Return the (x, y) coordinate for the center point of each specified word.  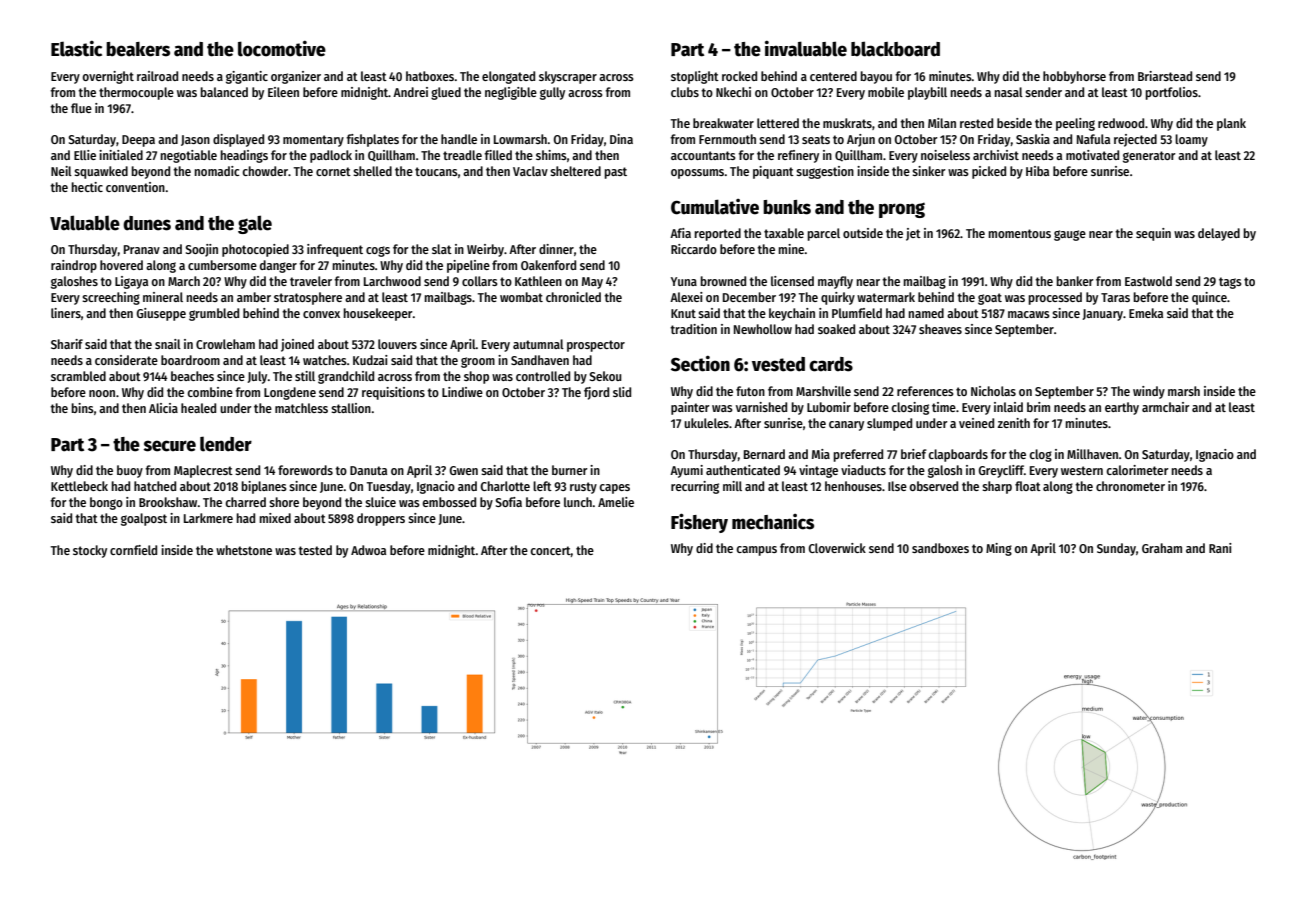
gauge (1070, 235)
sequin (1153, 234)
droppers (381, 519)
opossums (697, 174)
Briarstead (1165, 76)
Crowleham (225, 344)
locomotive (282, 49)
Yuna (684, 281)
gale (255, 224)
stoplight (695, 77)
